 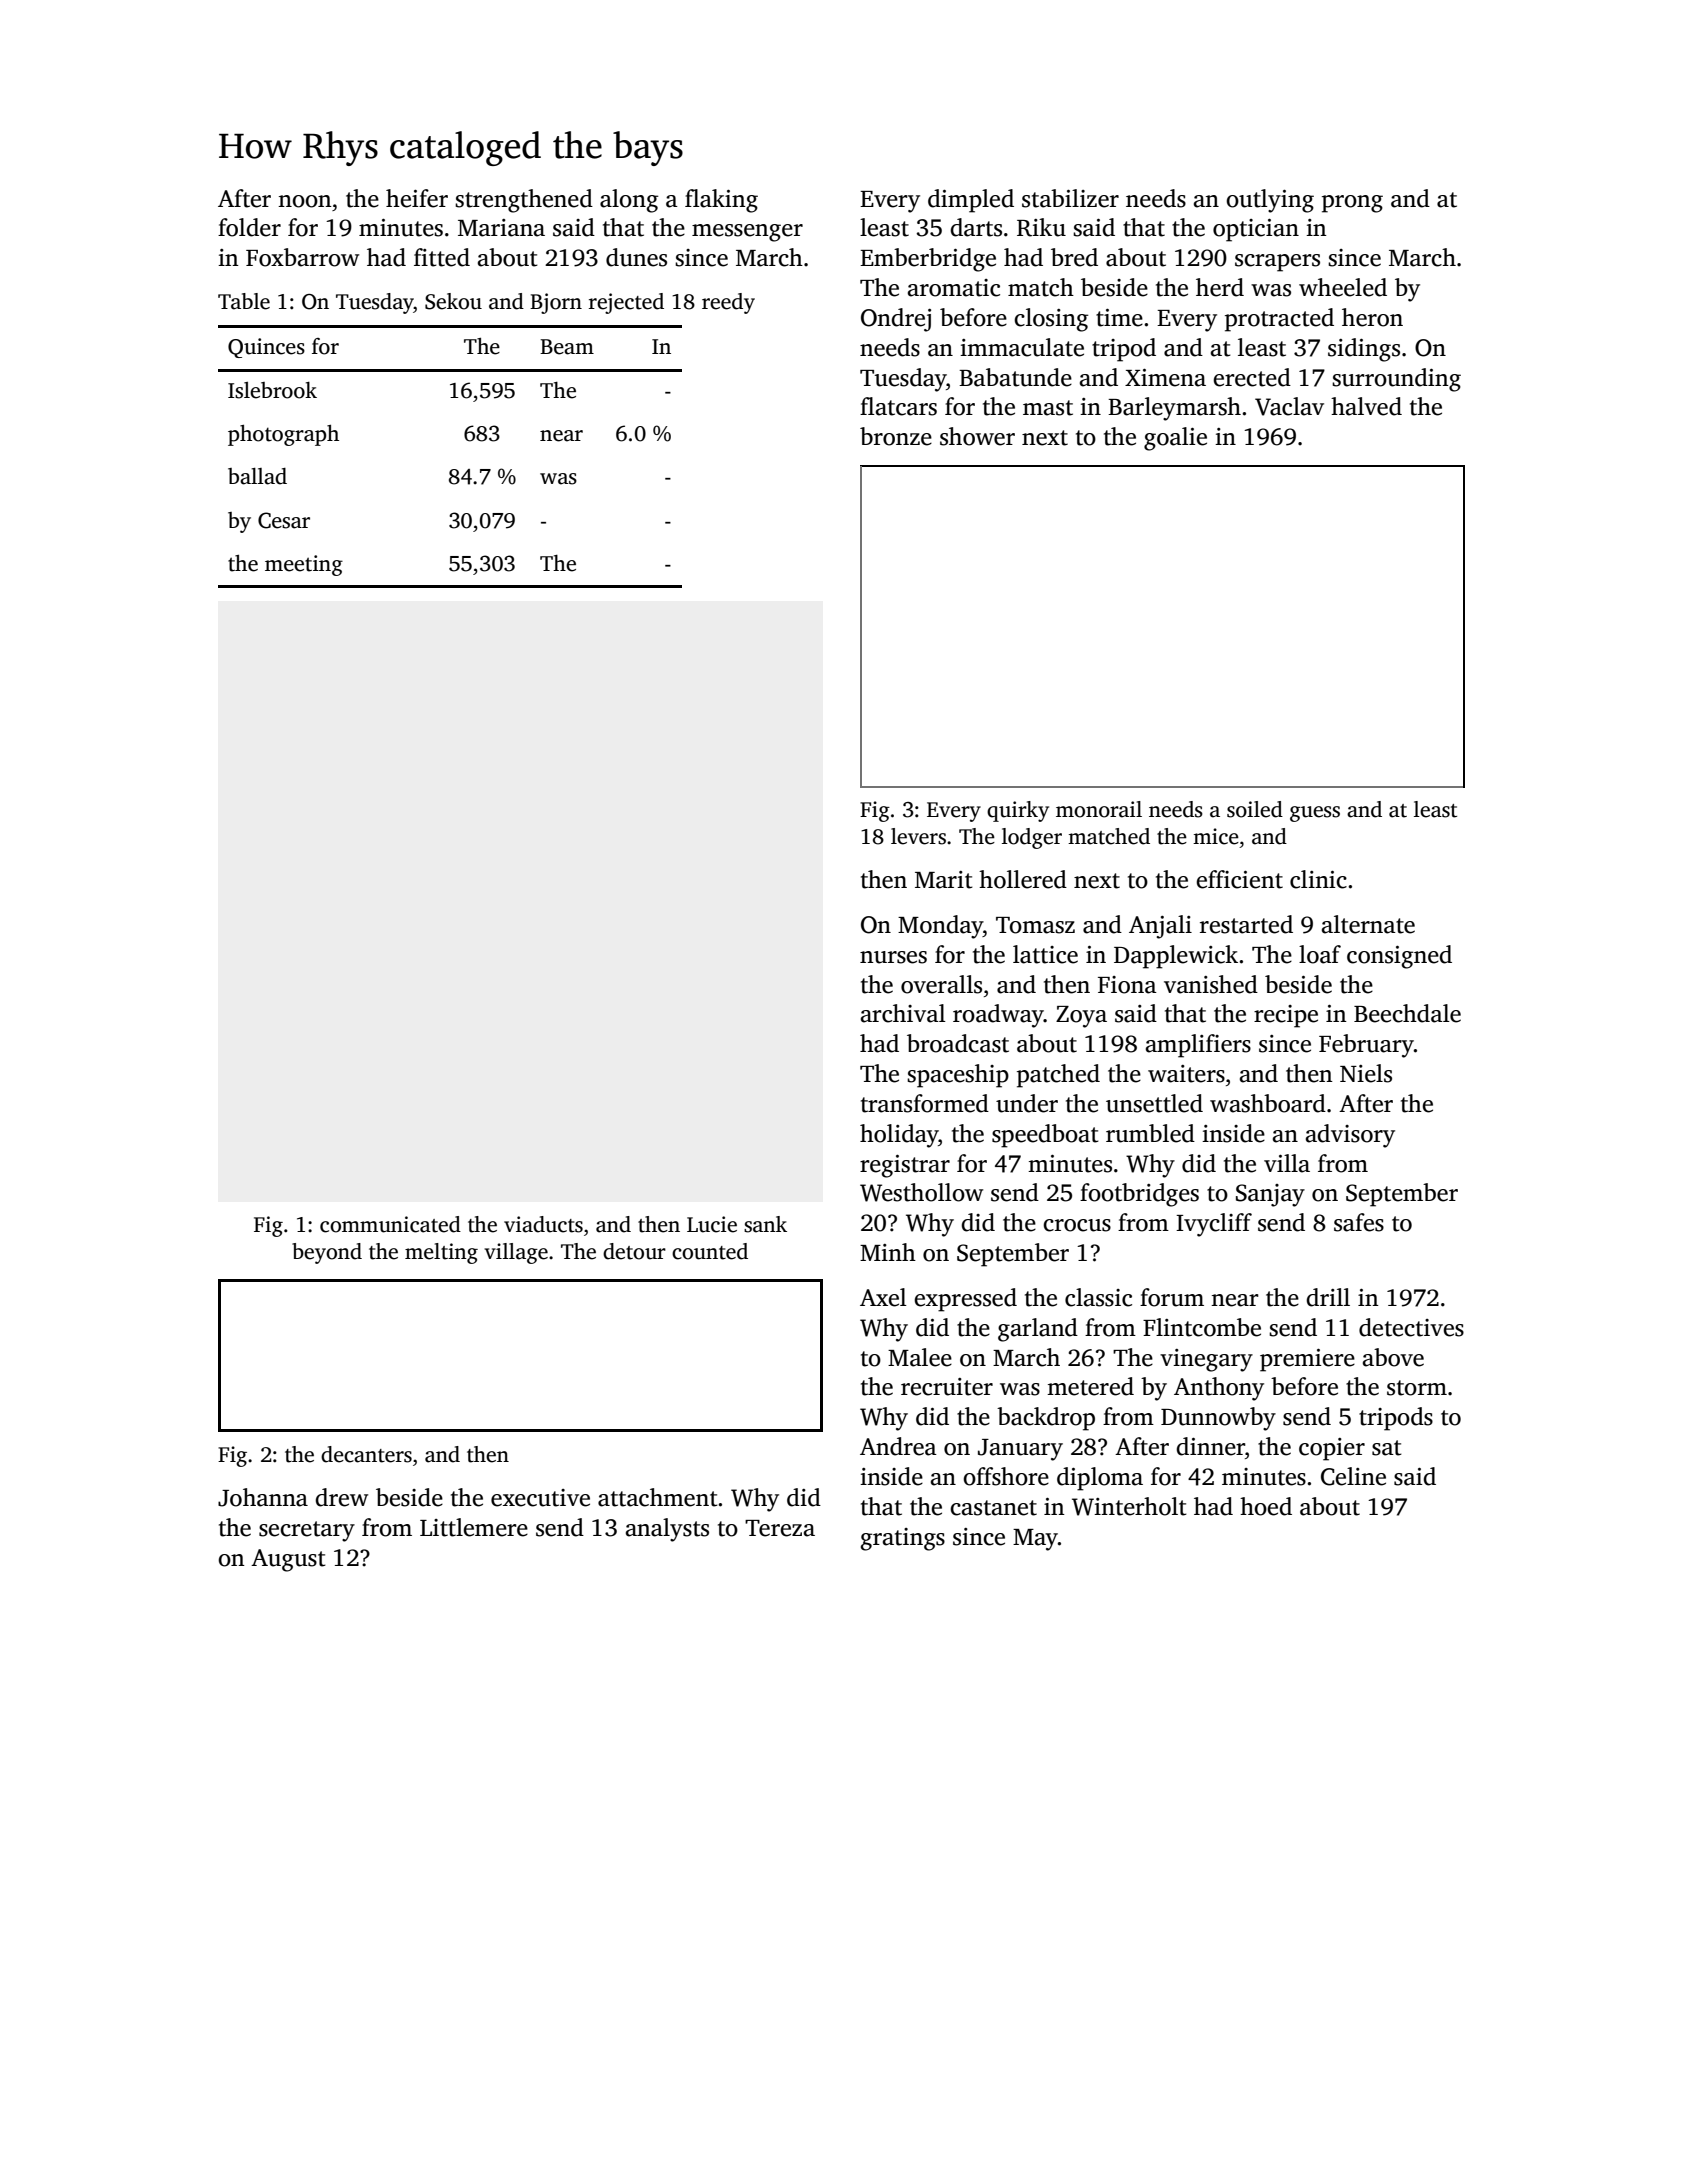 What do you see at coordinates (1255, 809) in the page?
I see `soiled` at bounding box center [1255, 809].
